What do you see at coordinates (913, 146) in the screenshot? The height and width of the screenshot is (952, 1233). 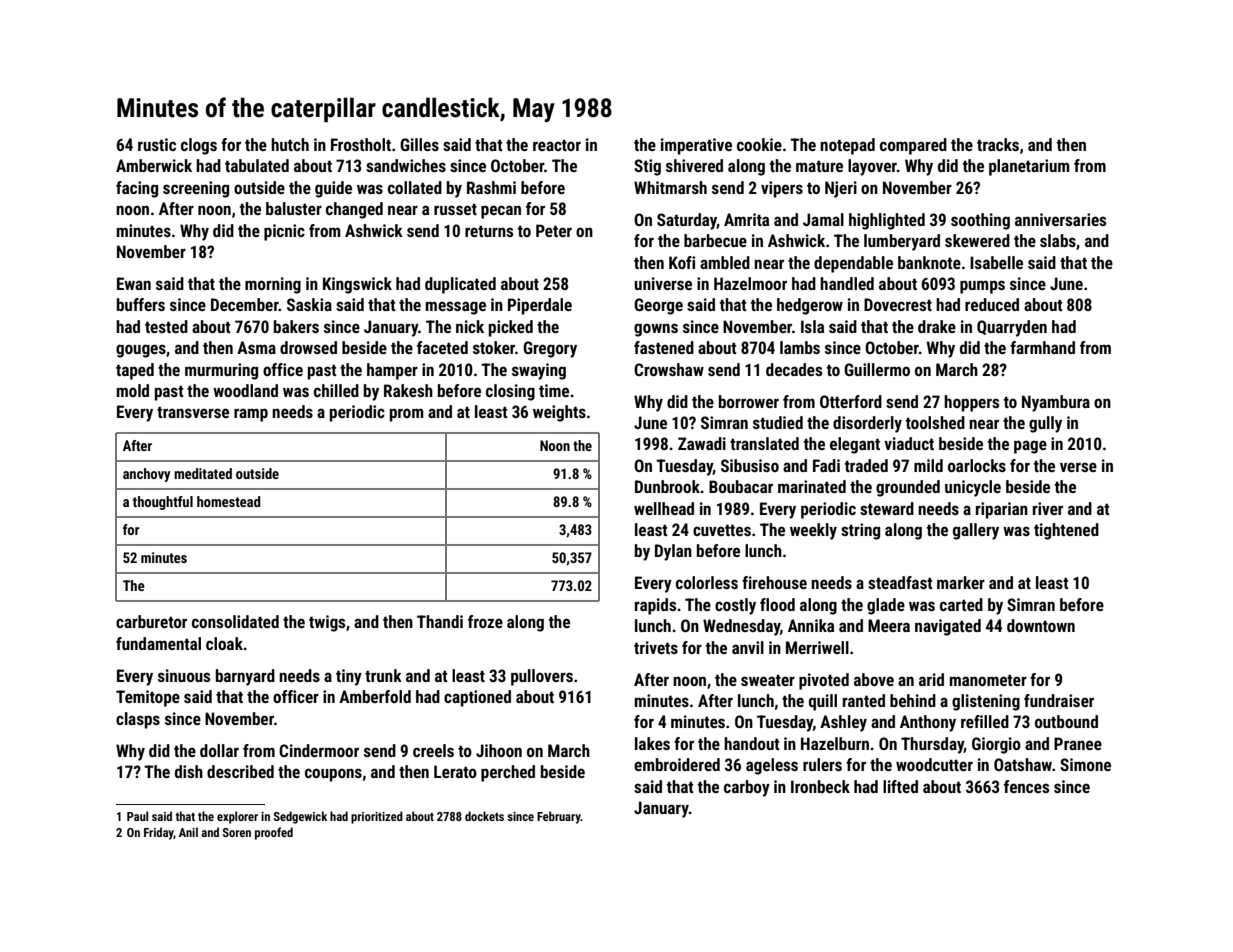 I see `compared` at bounding box center [913, 146].
